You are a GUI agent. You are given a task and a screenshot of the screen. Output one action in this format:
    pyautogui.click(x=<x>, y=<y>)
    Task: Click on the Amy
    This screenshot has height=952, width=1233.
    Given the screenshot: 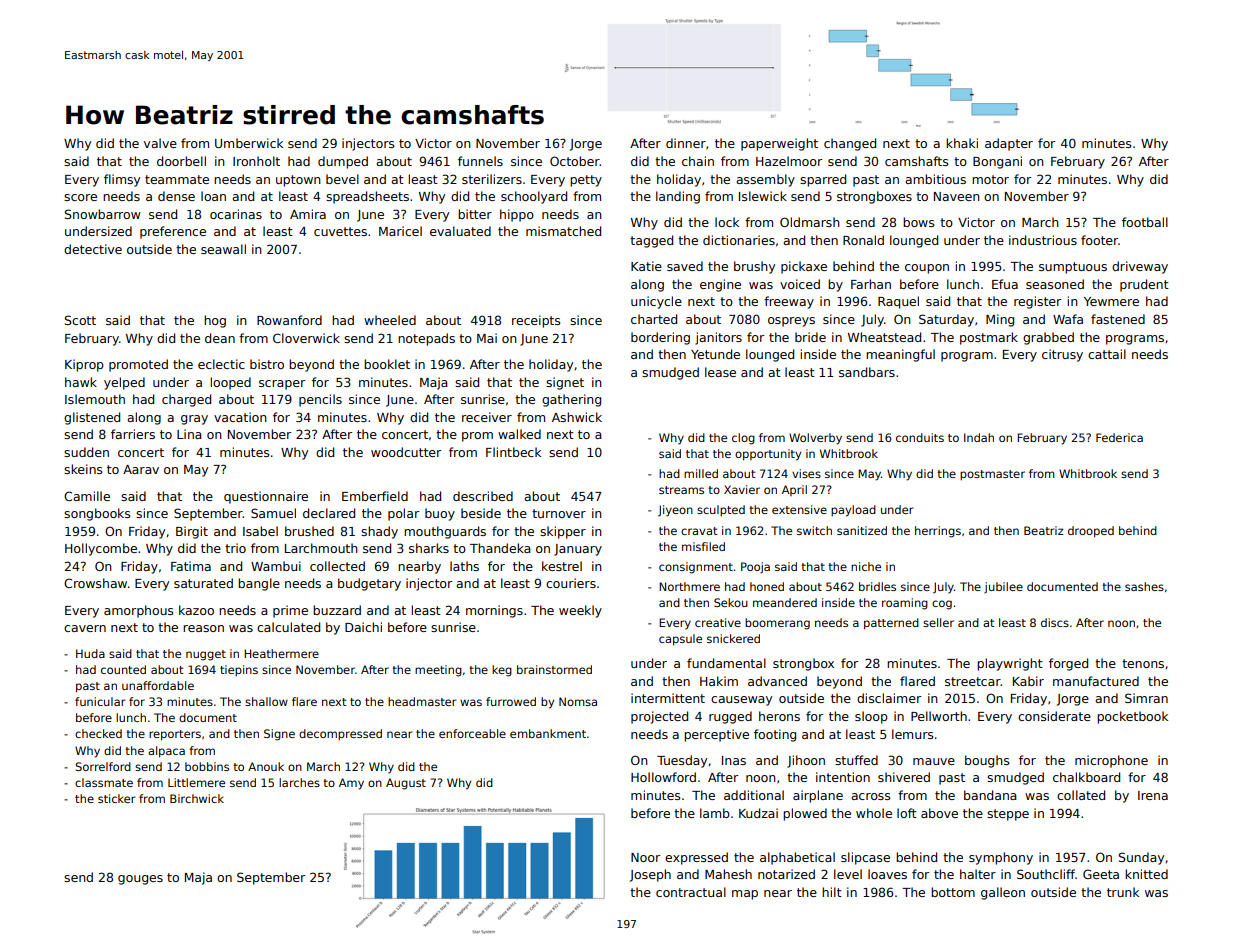 What is the action you would take?
    pyautogui.click(x=351, y=784)
